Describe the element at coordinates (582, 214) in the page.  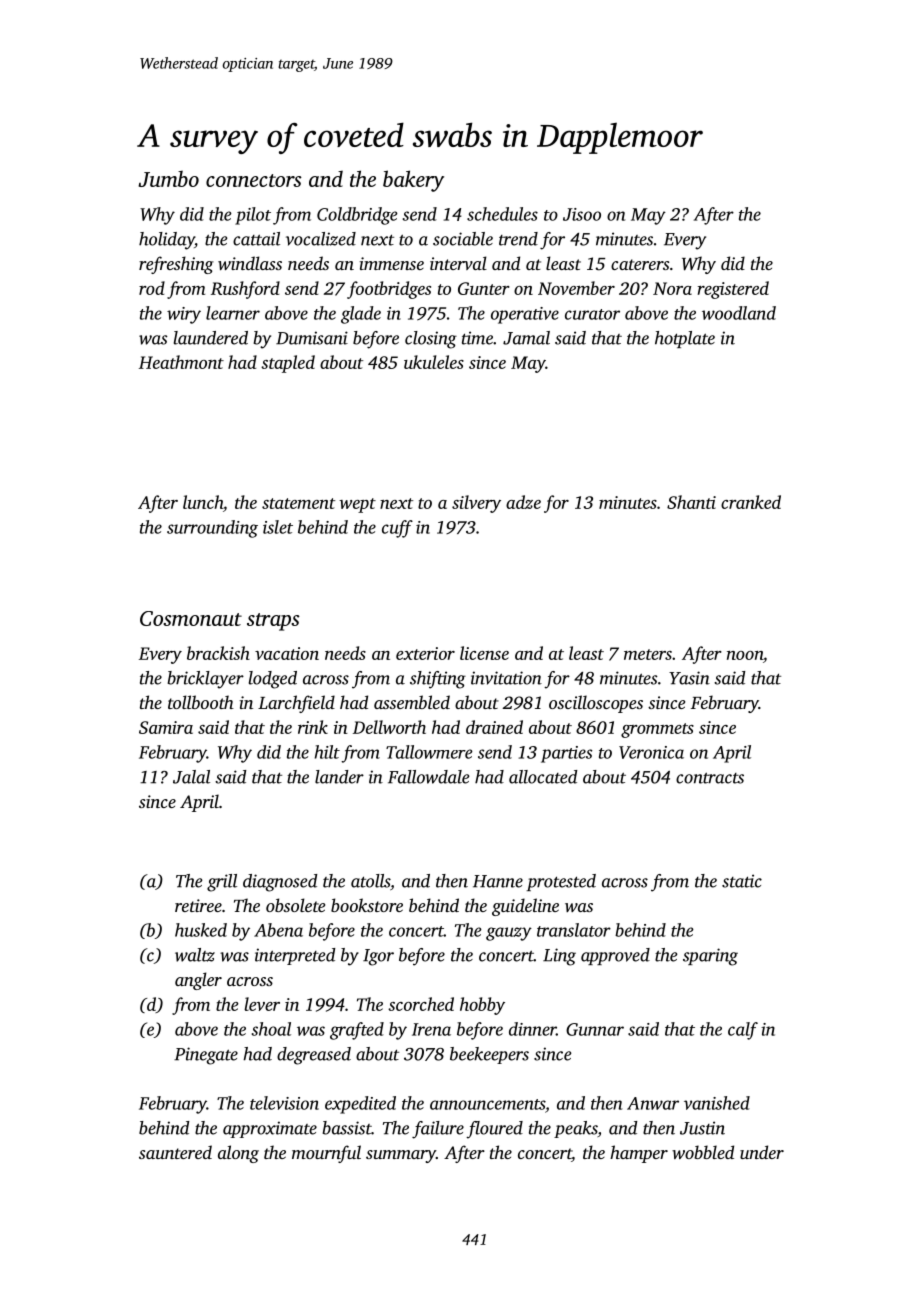
I see `Jisoo` at that location.
